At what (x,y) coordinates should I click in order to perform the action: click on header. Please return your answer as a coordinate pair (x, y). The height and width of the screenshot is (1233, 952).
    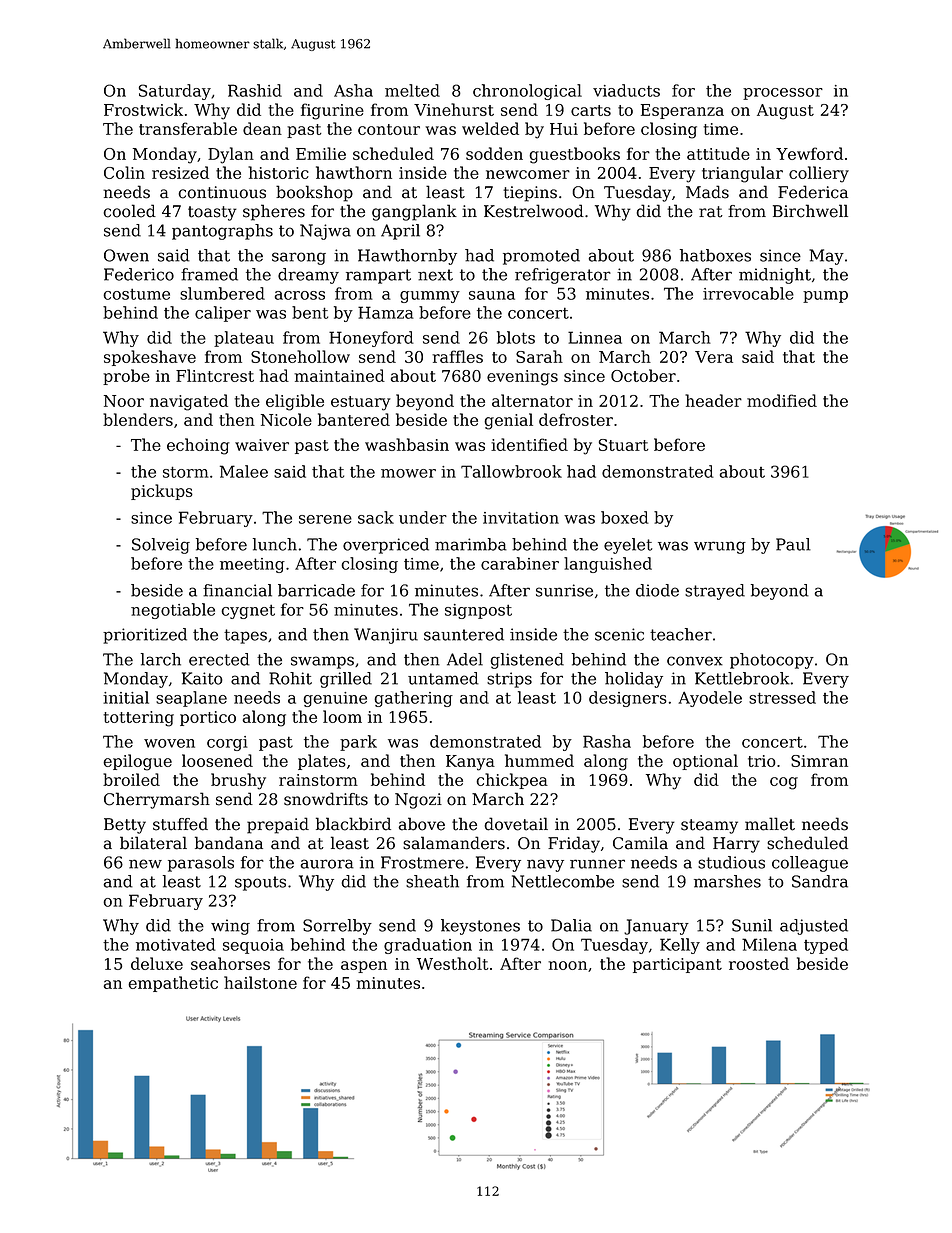
    Looking at the image, I should click on (713, 400).
